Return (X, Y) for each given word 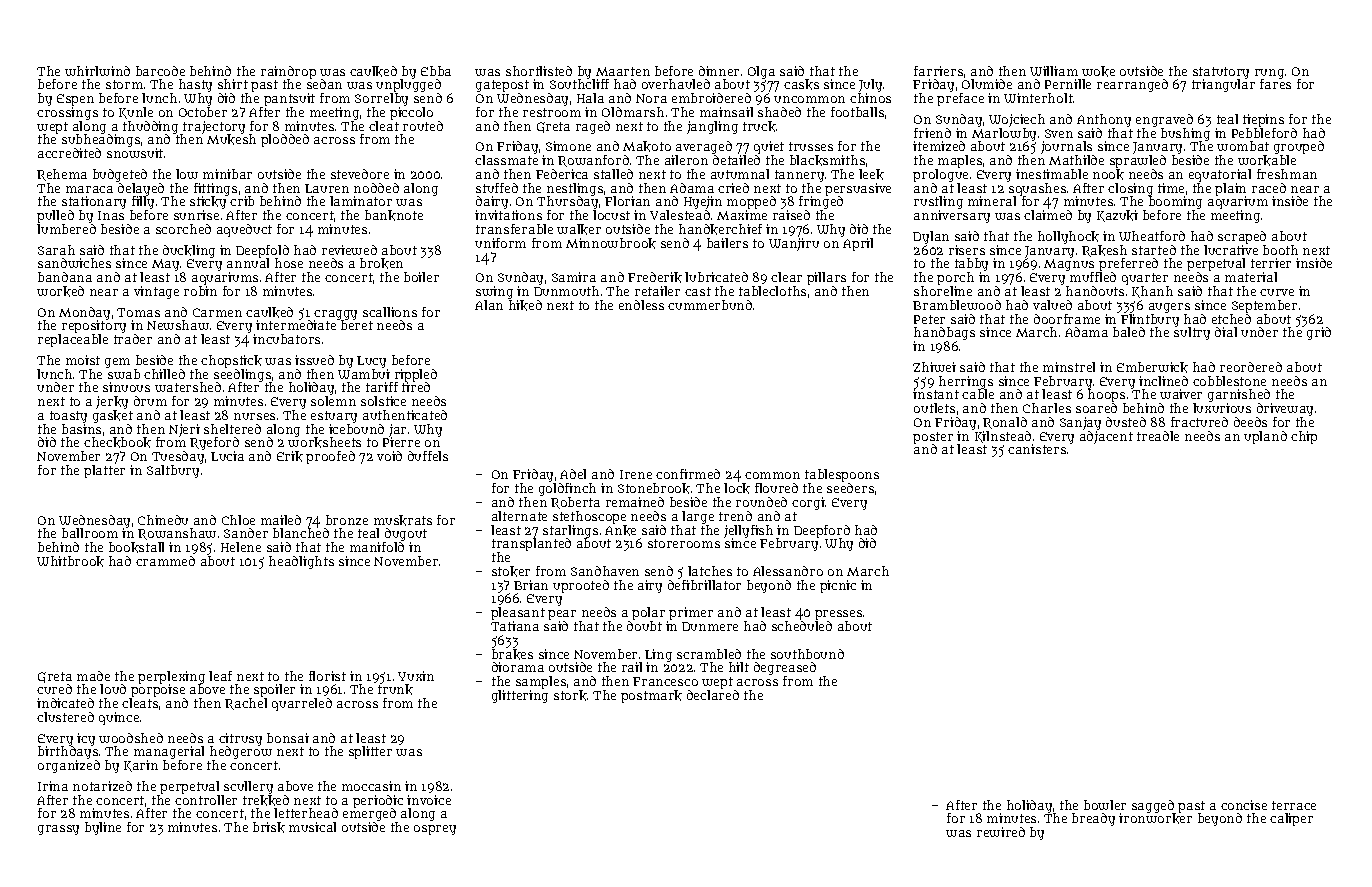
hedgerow (241, 753)
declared (713, 695)
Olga (761, 72)
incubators (286, 339)
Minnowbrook (611, 243)
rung (1269, 74)
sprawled (1138, 161)
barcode (160, 71)
